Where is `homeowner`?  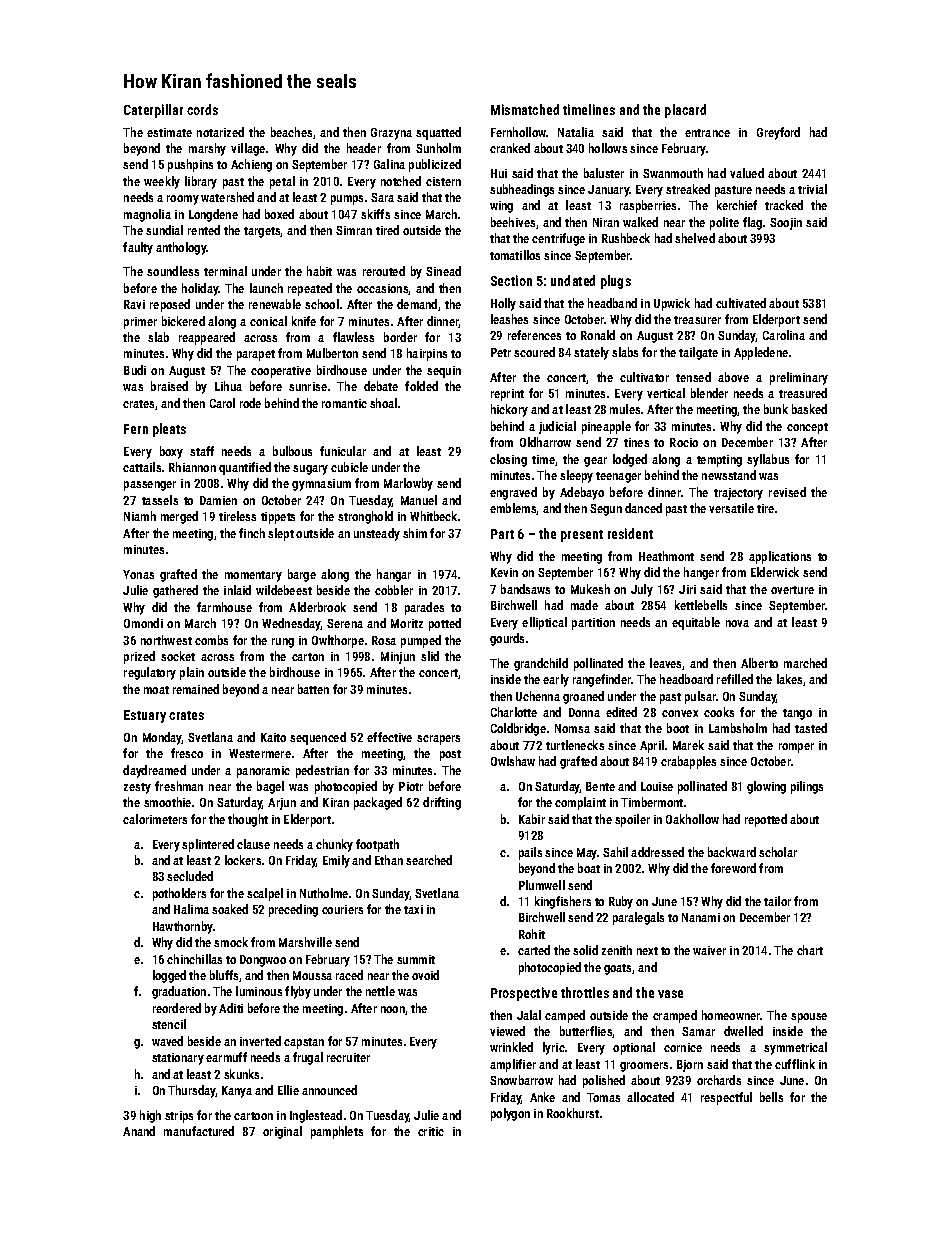 homeowner is located at coordinates (731, 1015).
